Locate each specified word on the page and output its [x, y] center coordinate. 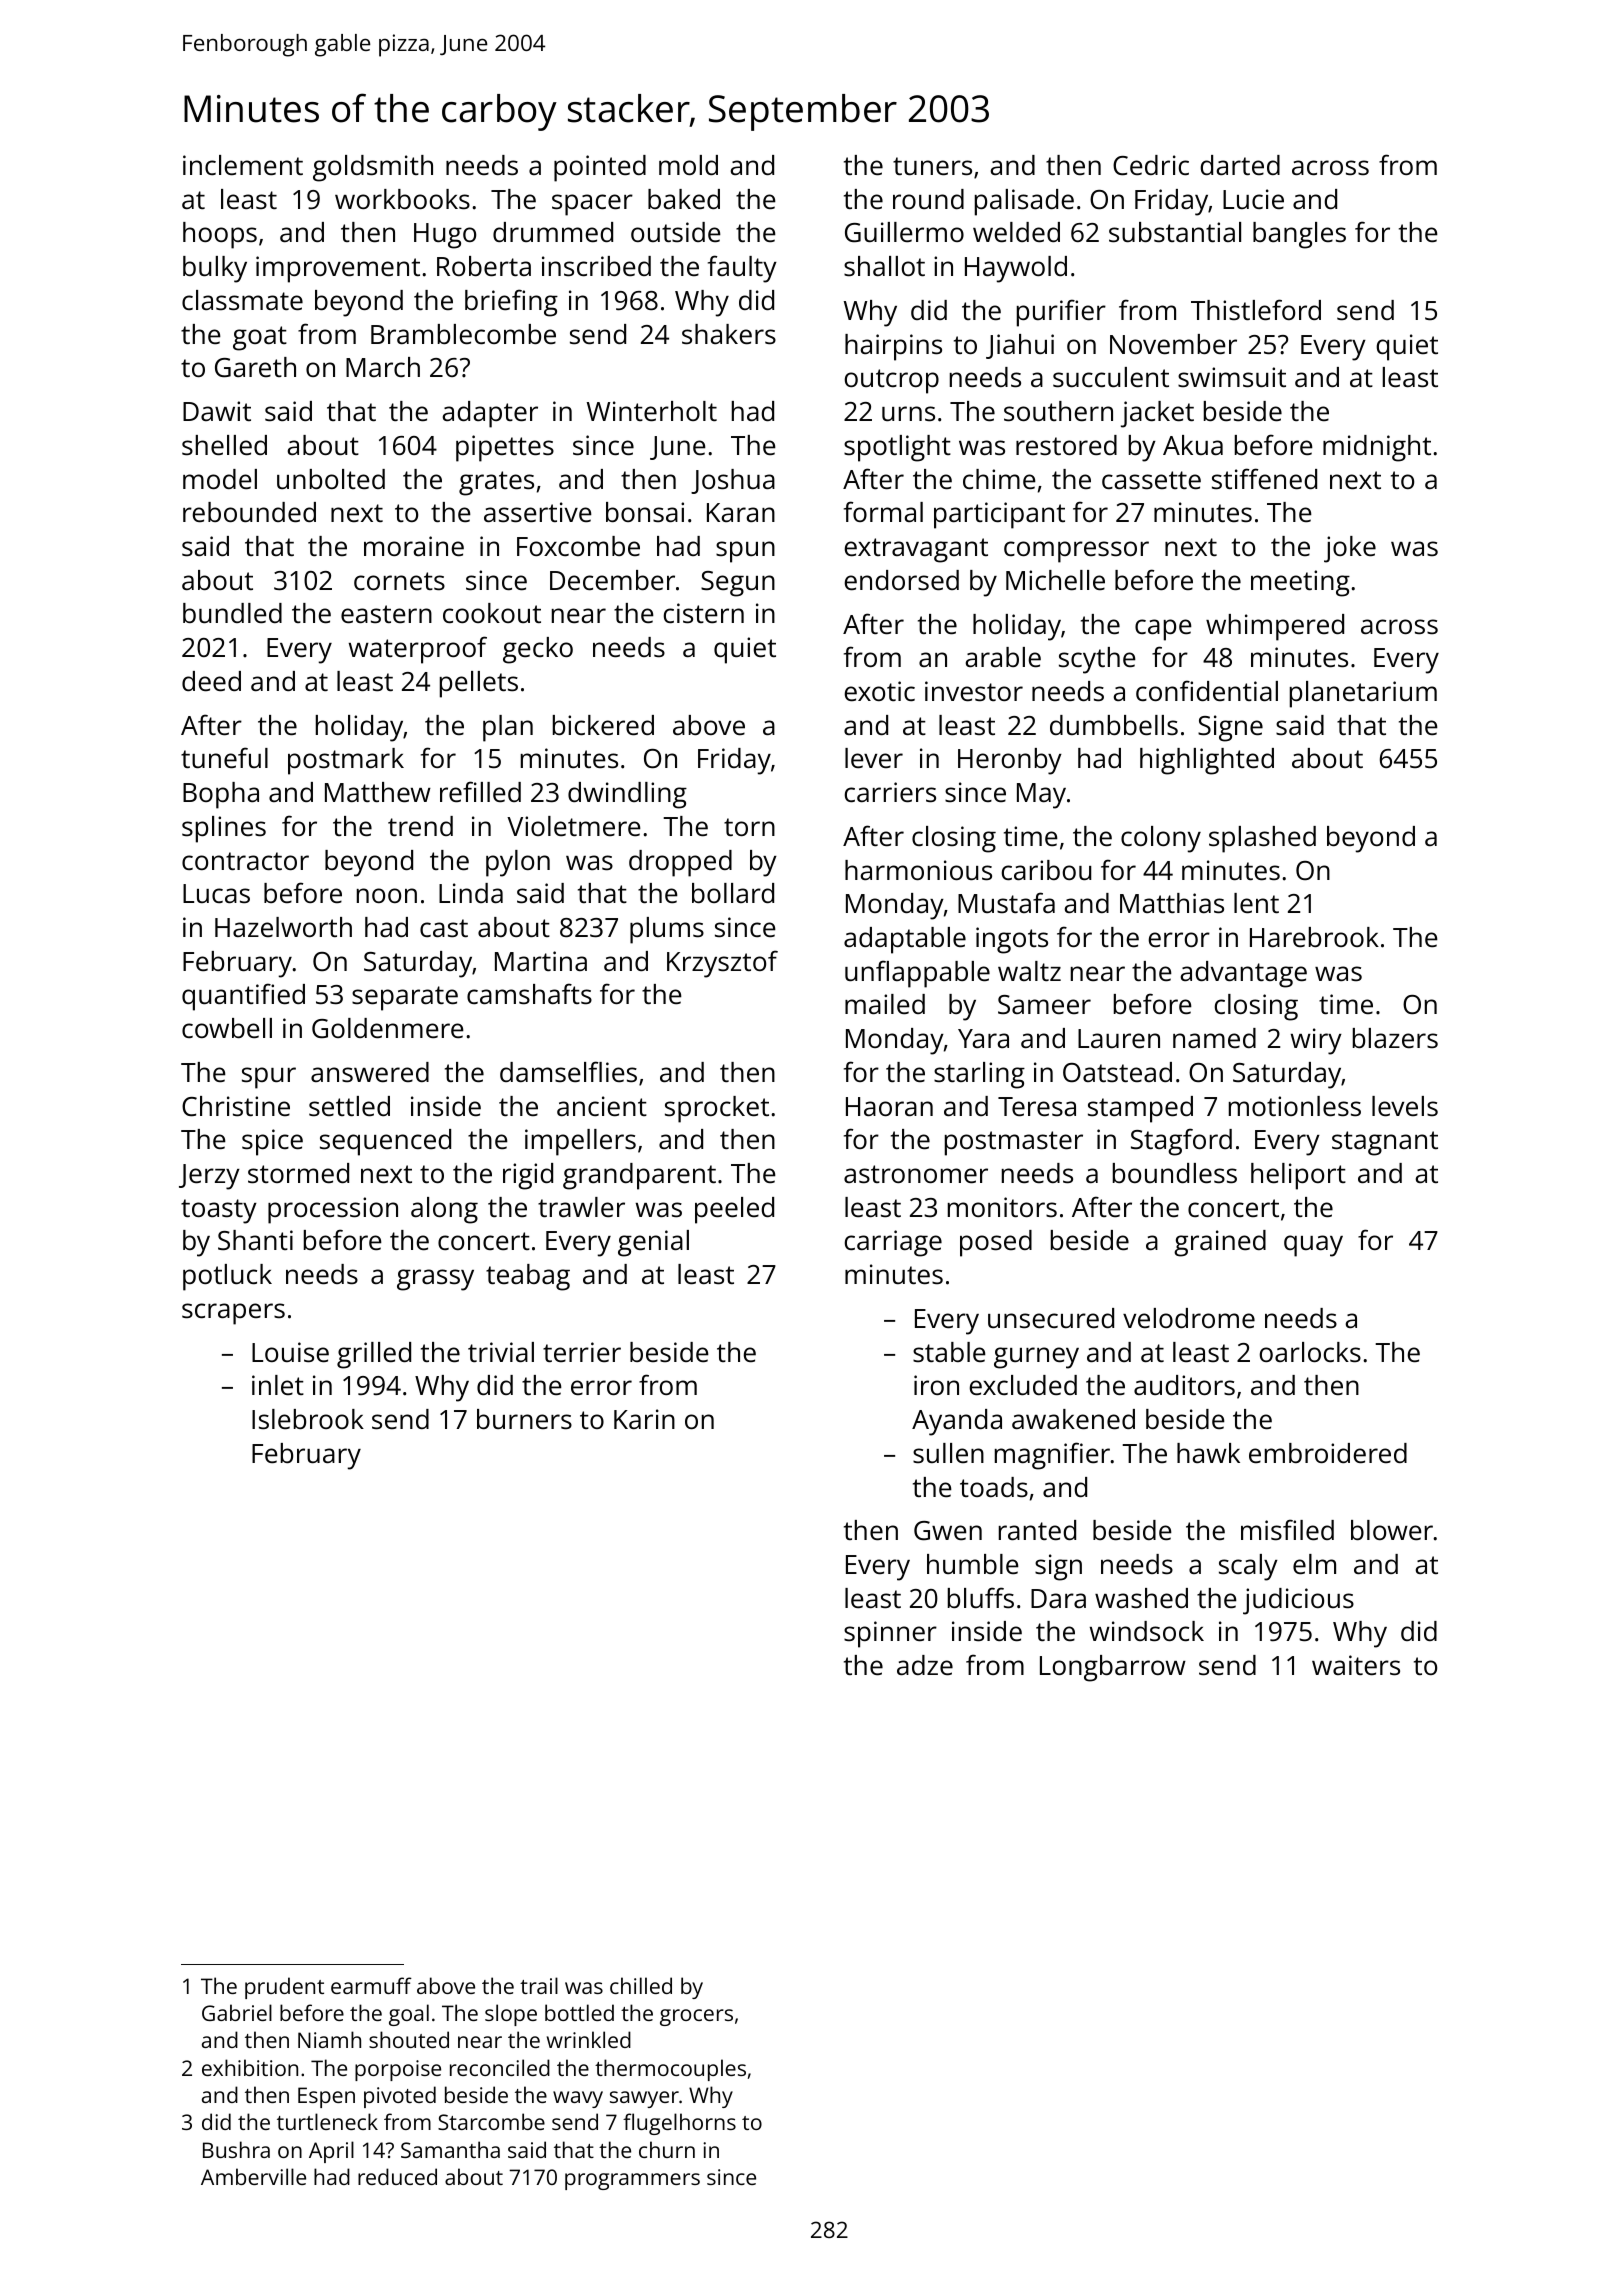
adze [925, 1665]
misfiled [1287, 1530]
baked [684, 199]
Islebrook [308, 1419]
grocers [696, 2017]
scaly [1248, 1567]
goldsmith [373, 168]
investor [974, 691]
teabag [528, 1277]
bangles [1299, 235]
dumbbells [1114, 725]
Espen [326, 2097]
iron [936, 1385]
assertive [538, 512]
